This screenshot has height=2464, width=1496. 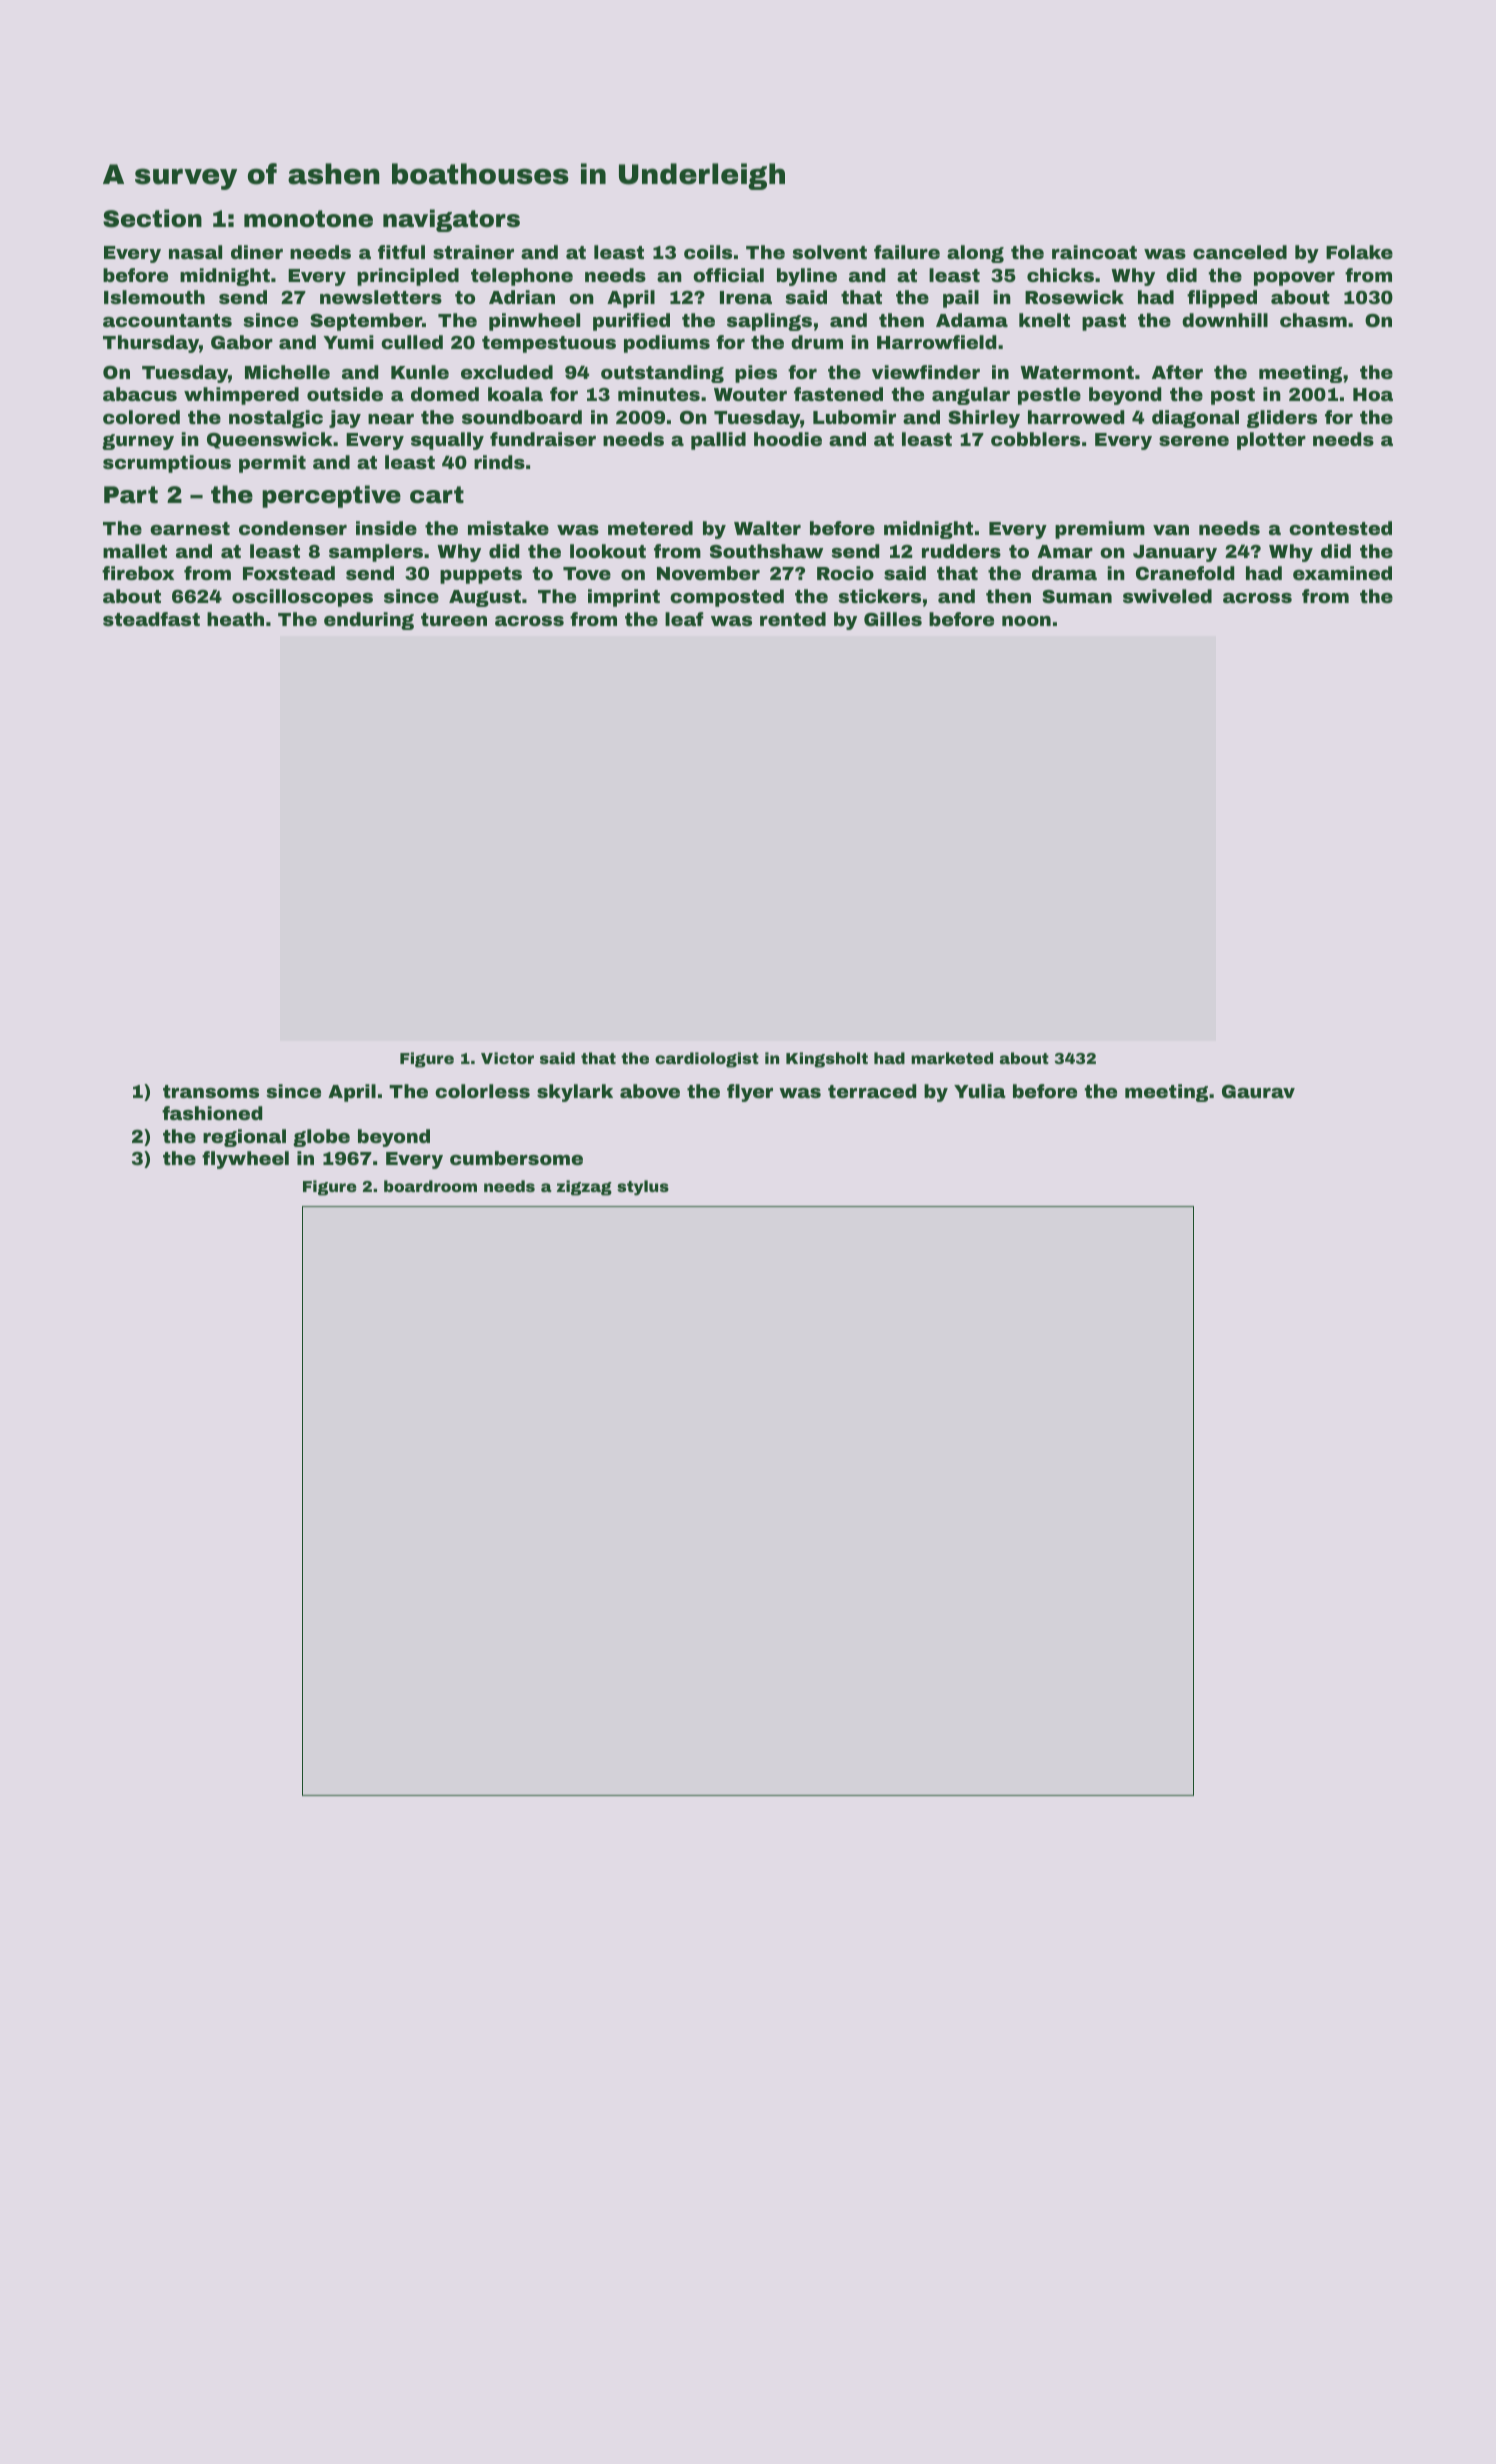 What do you see at coordinates (707, 1060) in the screenshot?
I see `cardiologist` at bounding box center [707, 1060].
